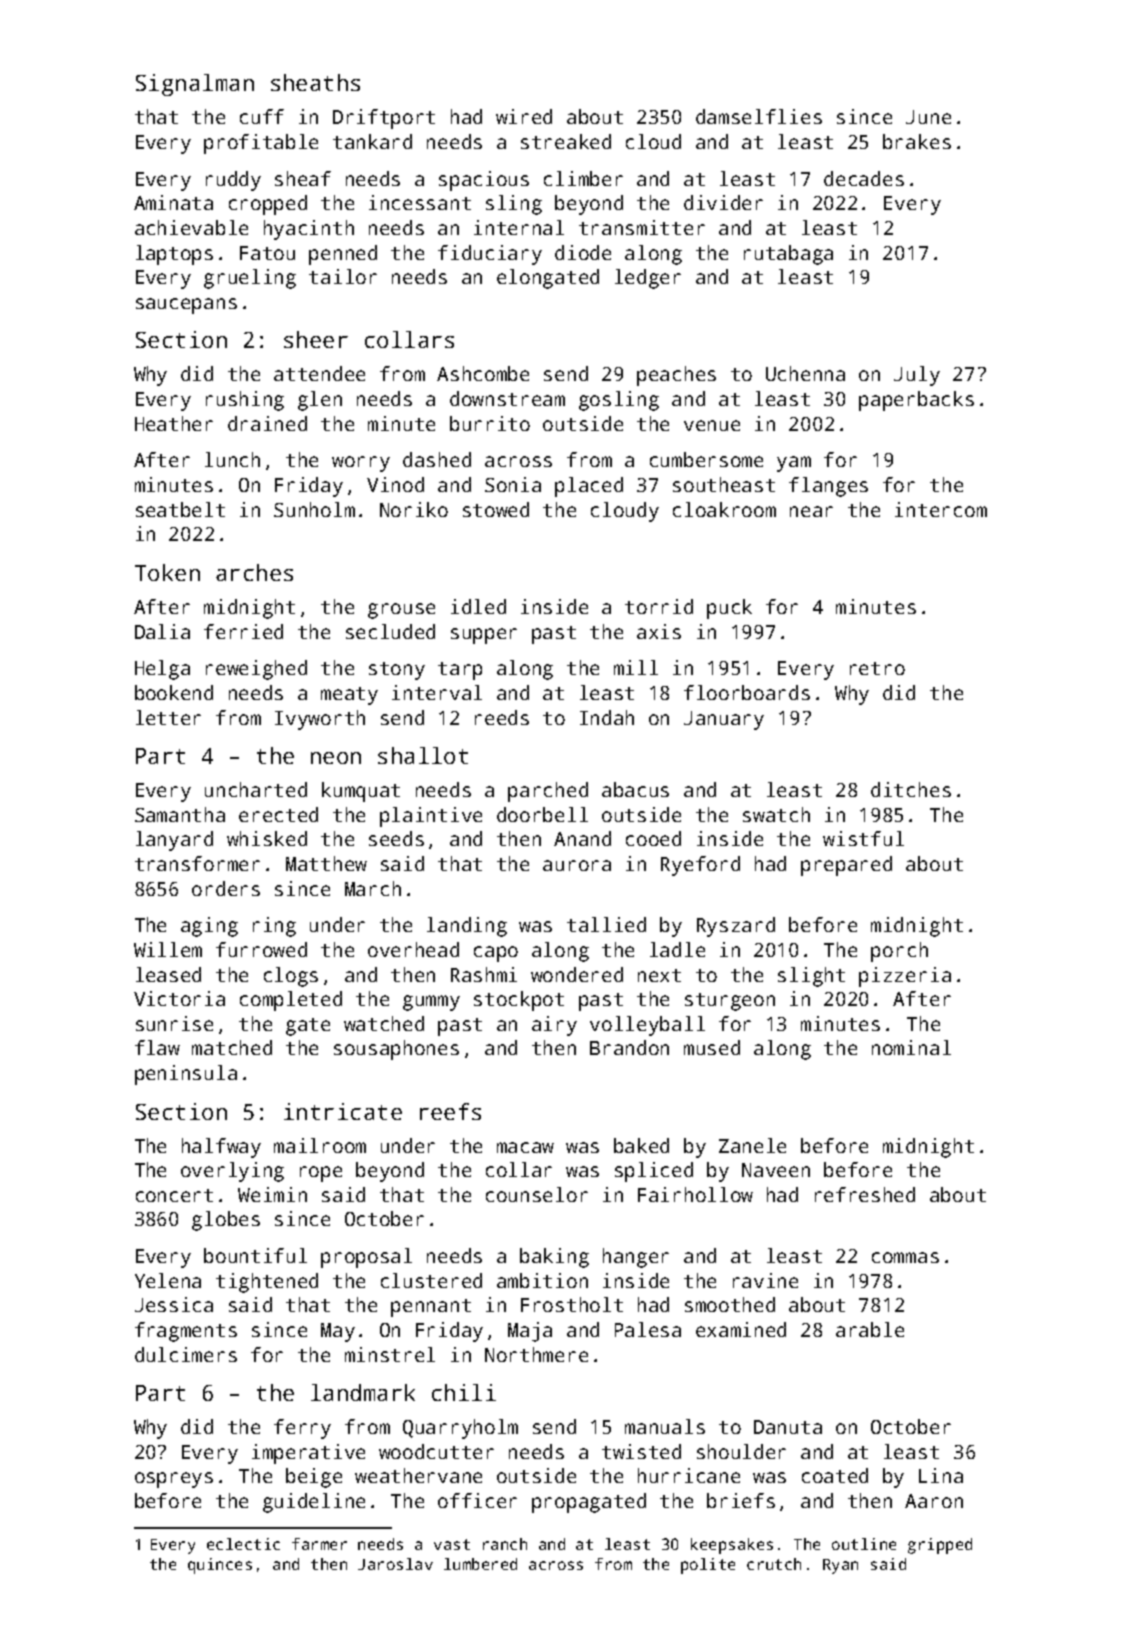 The width and height of the image is (1131, 1638). I want to click on leased, so click(168, 974).
